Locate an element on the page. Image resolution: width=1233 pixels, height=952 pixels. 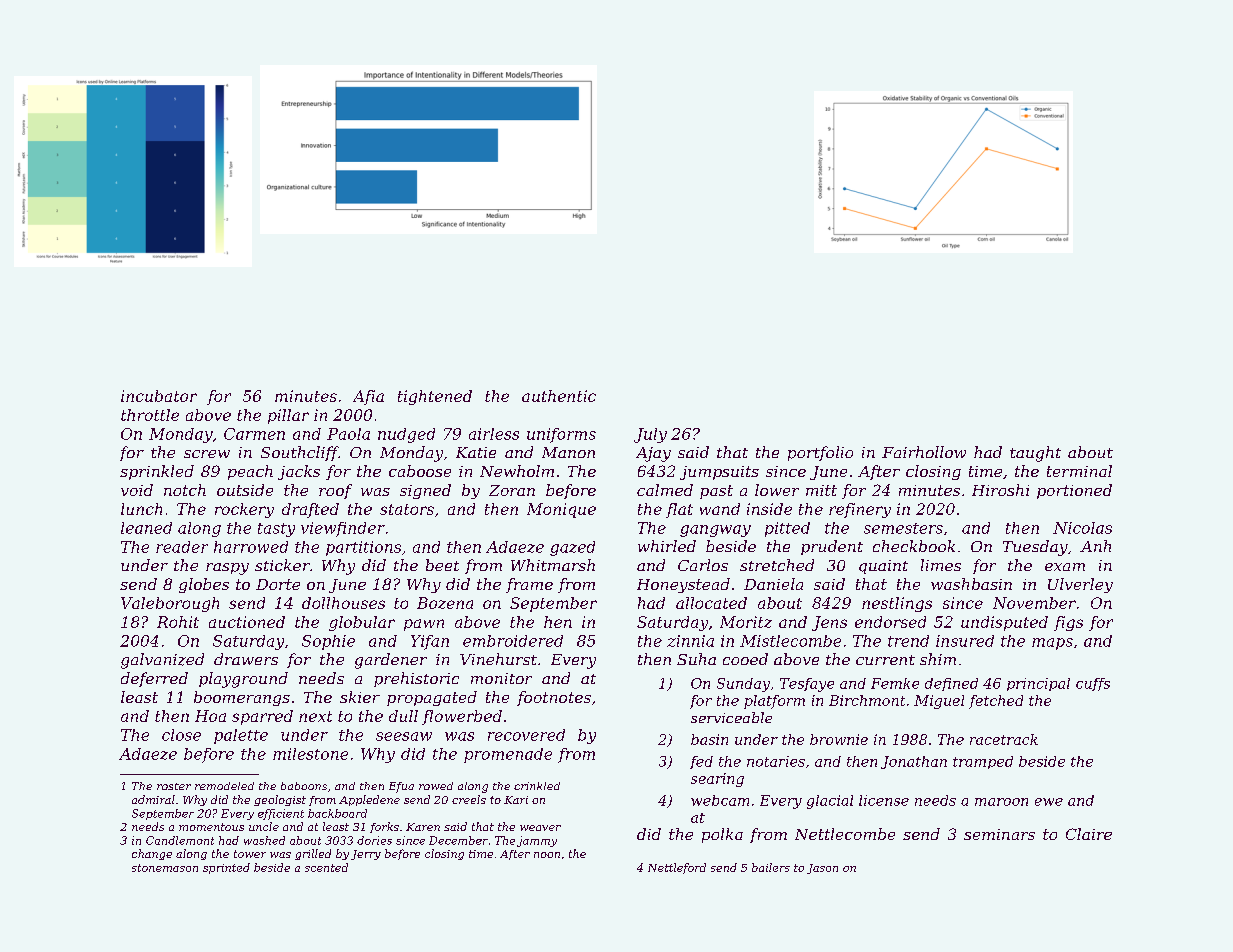
leaned is located at coordinates (146, 528).
